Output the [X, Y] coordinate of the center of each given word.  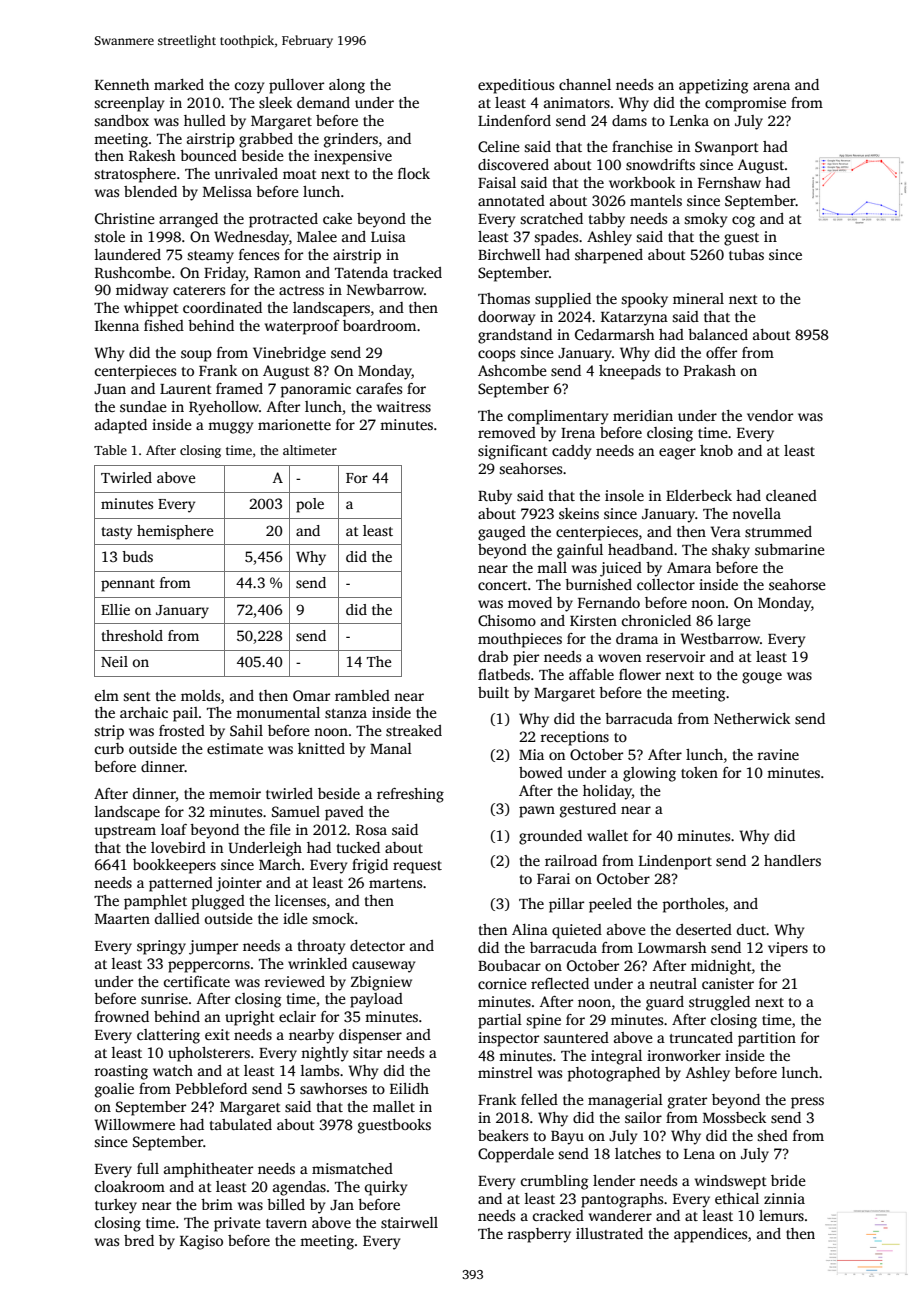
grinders [351, 140]
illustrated [609, 1233]
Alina [530, 929]
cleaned [791, 495]
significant [513, 452]
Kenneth [122, 84]
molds [200, 695]
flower [640, 674]
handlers [792, 860]
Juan [110, 389]
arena [771, 86]
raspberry [539, 1235]
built [493, 692]
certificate [197, 981]
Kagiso [201, 1242]
